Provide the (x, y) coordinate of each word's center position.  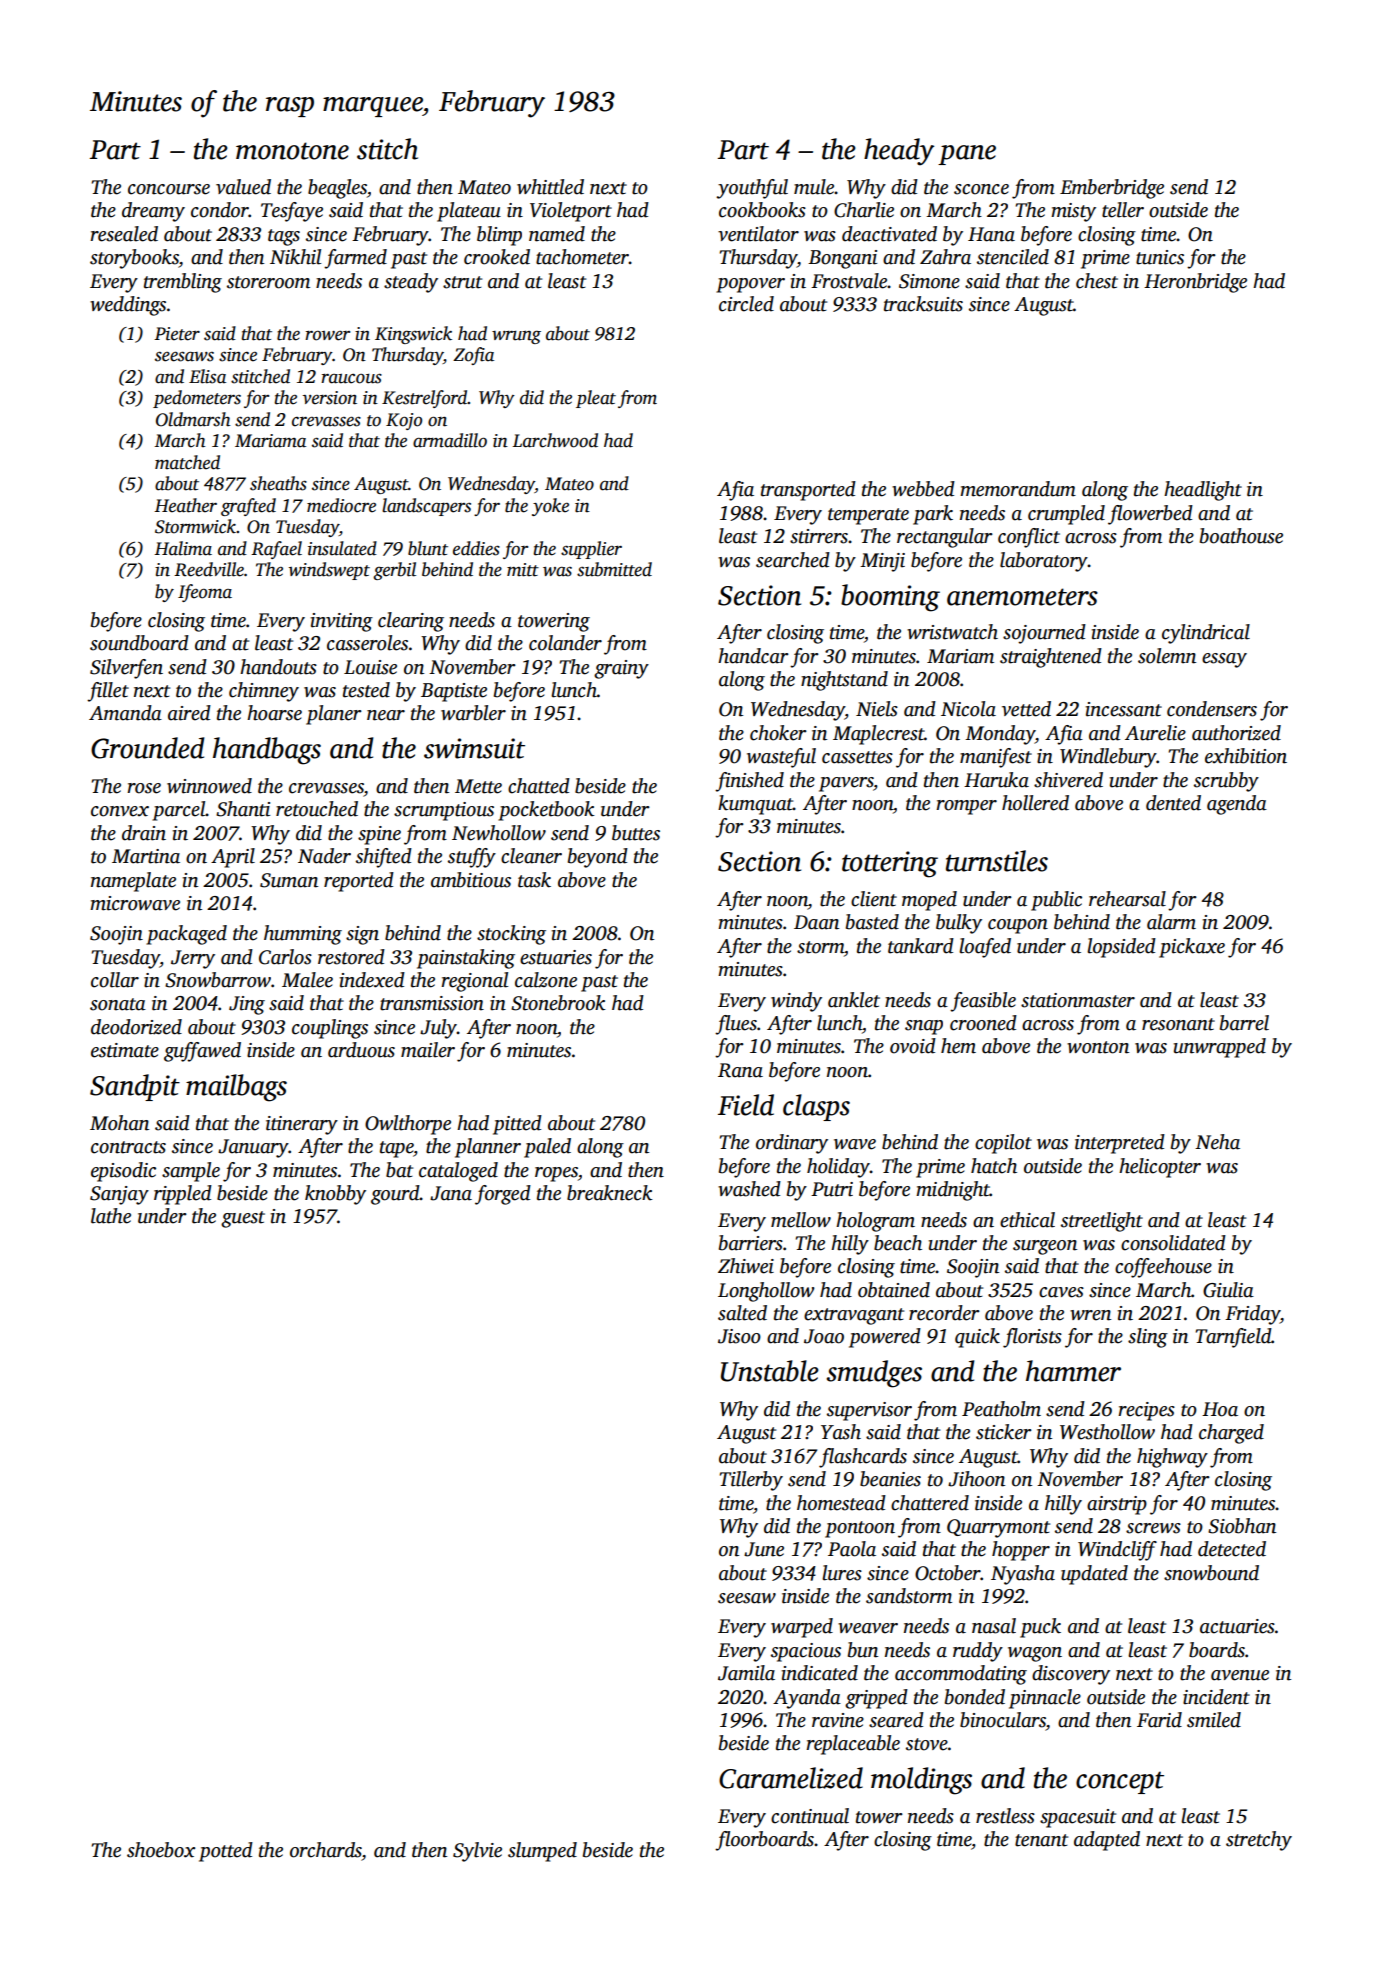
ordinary (792, 1144)
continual (810, 1816)
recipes (1146, 1411)
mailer (428, 1050)
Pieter (177, 334)
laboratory (1044, 562)
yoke (550, 507)
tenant (1041, 1840)
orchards (326, 1850)
